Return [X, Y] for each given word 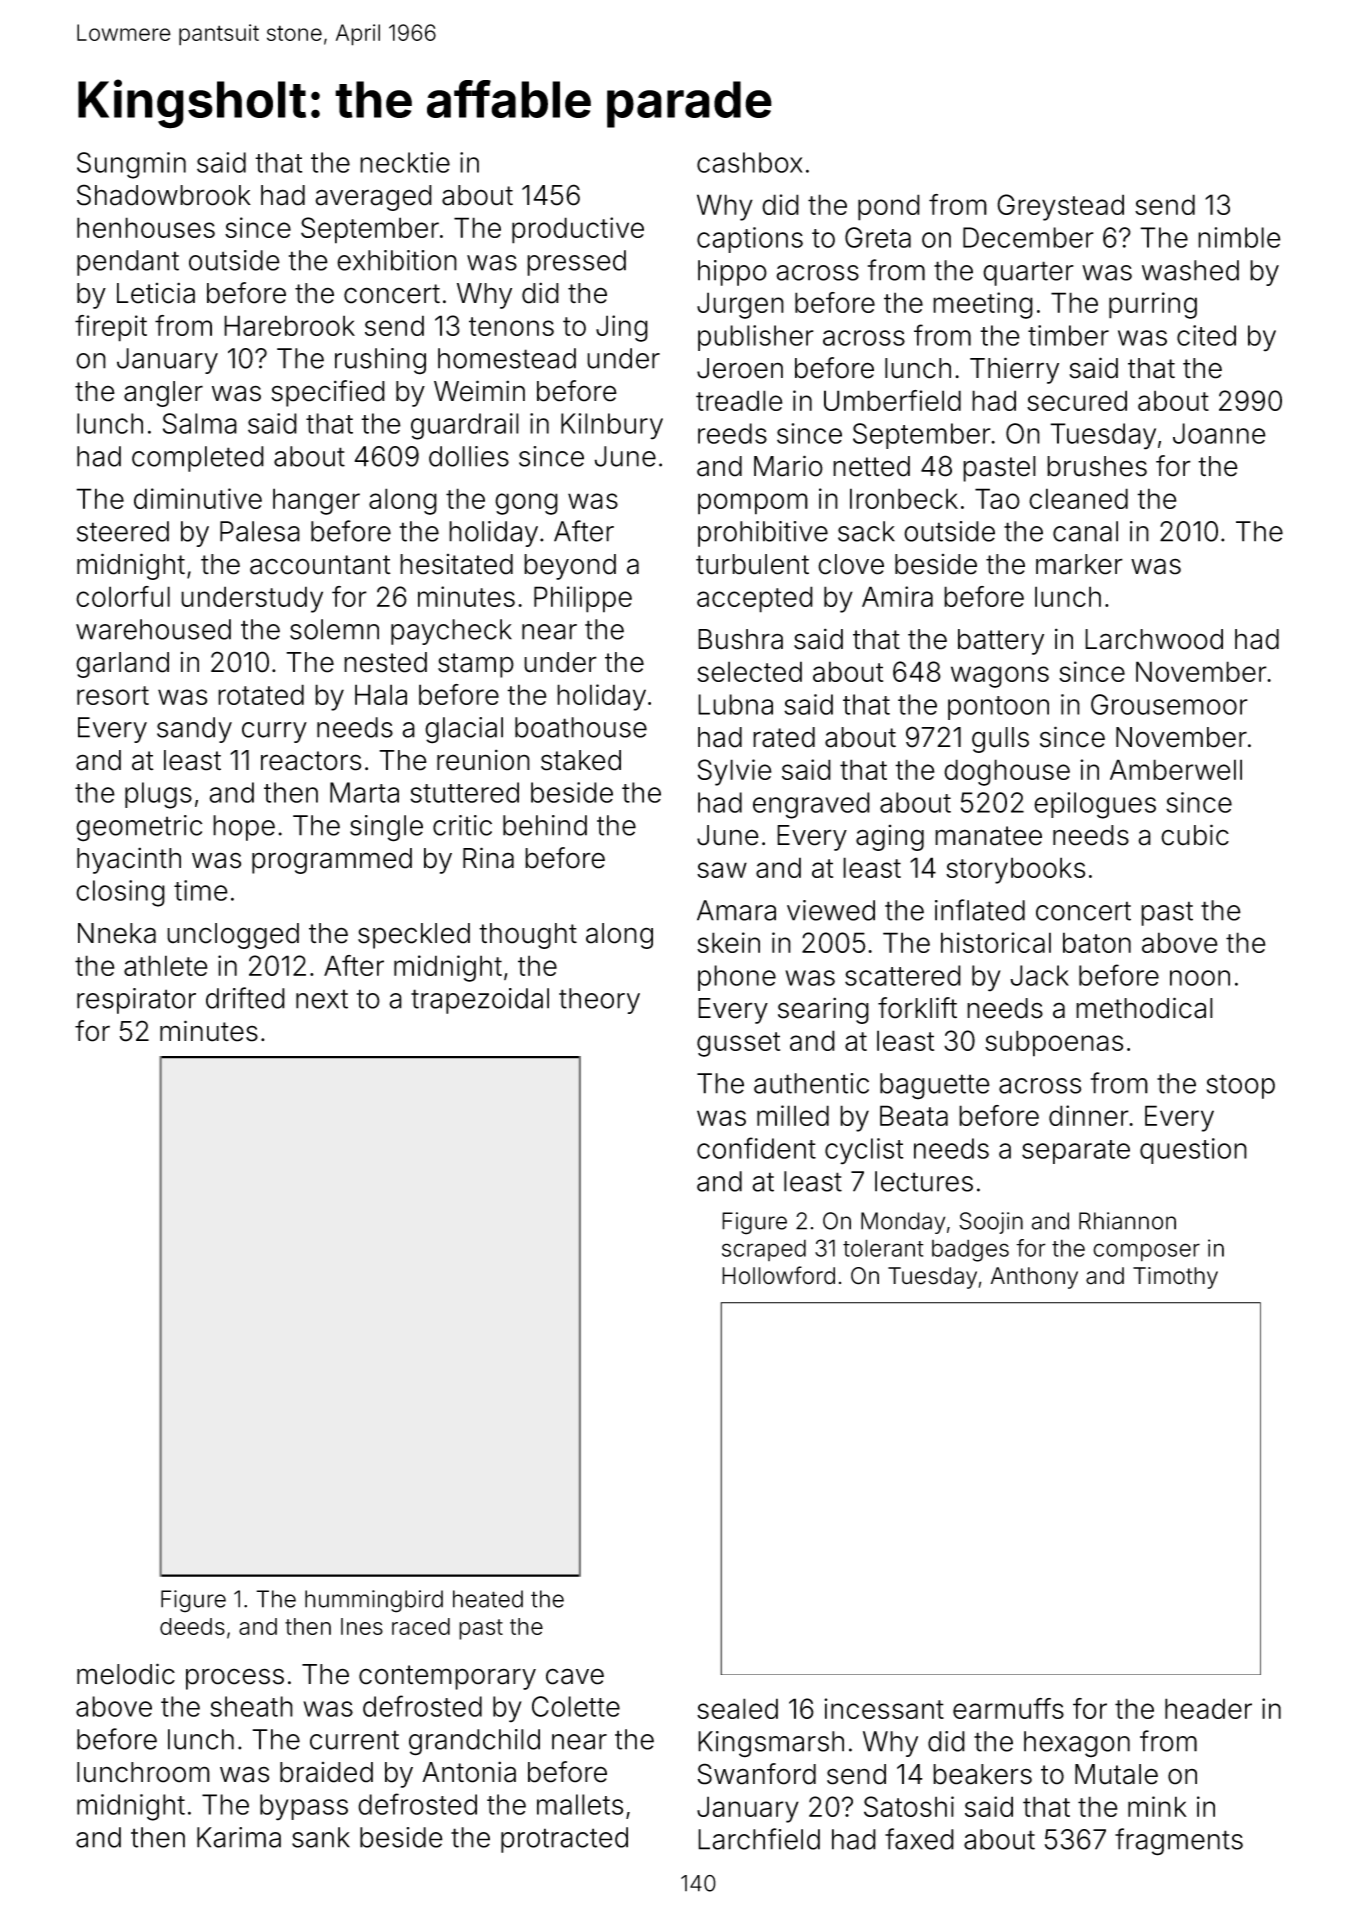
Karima [239, 1837]
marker [1079, 564]
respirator [136, 1001]
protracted [564, 1840]
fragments [1179, 1842]
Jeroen [740, 368]
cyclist [864, 1151]
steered [123, 531]
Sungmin [131, 165]
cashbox [750, 162]
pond [889, 207]
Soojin [991, 1223]
